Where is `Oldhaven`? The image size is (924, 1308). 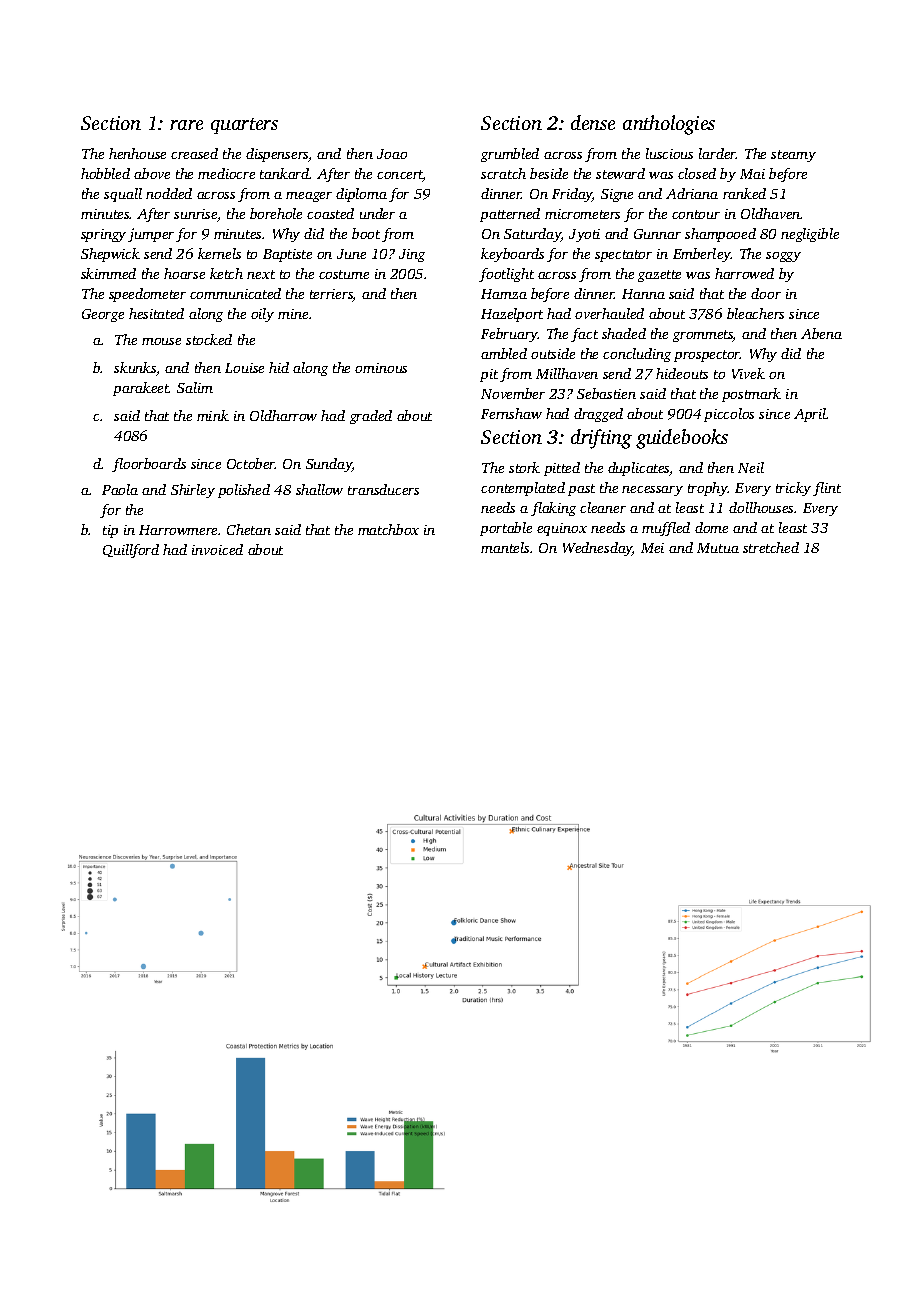
Oldhaven is located at coordinates (771, 213).
